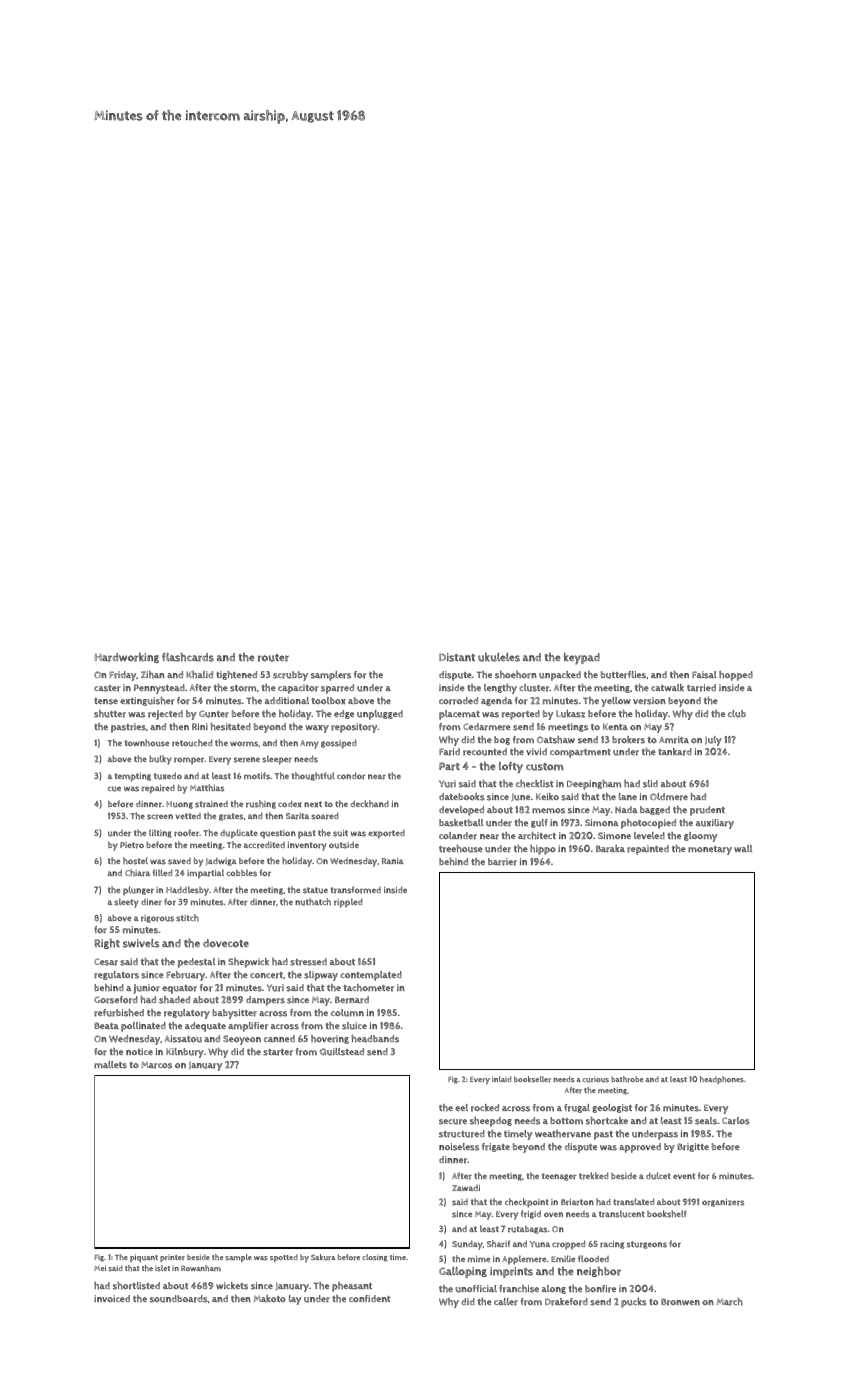 This document has height=1400, width=849. What do you see at coordinates (511, 1272) in the document?
I see `imprints` at bounding box center [511, 1272].
